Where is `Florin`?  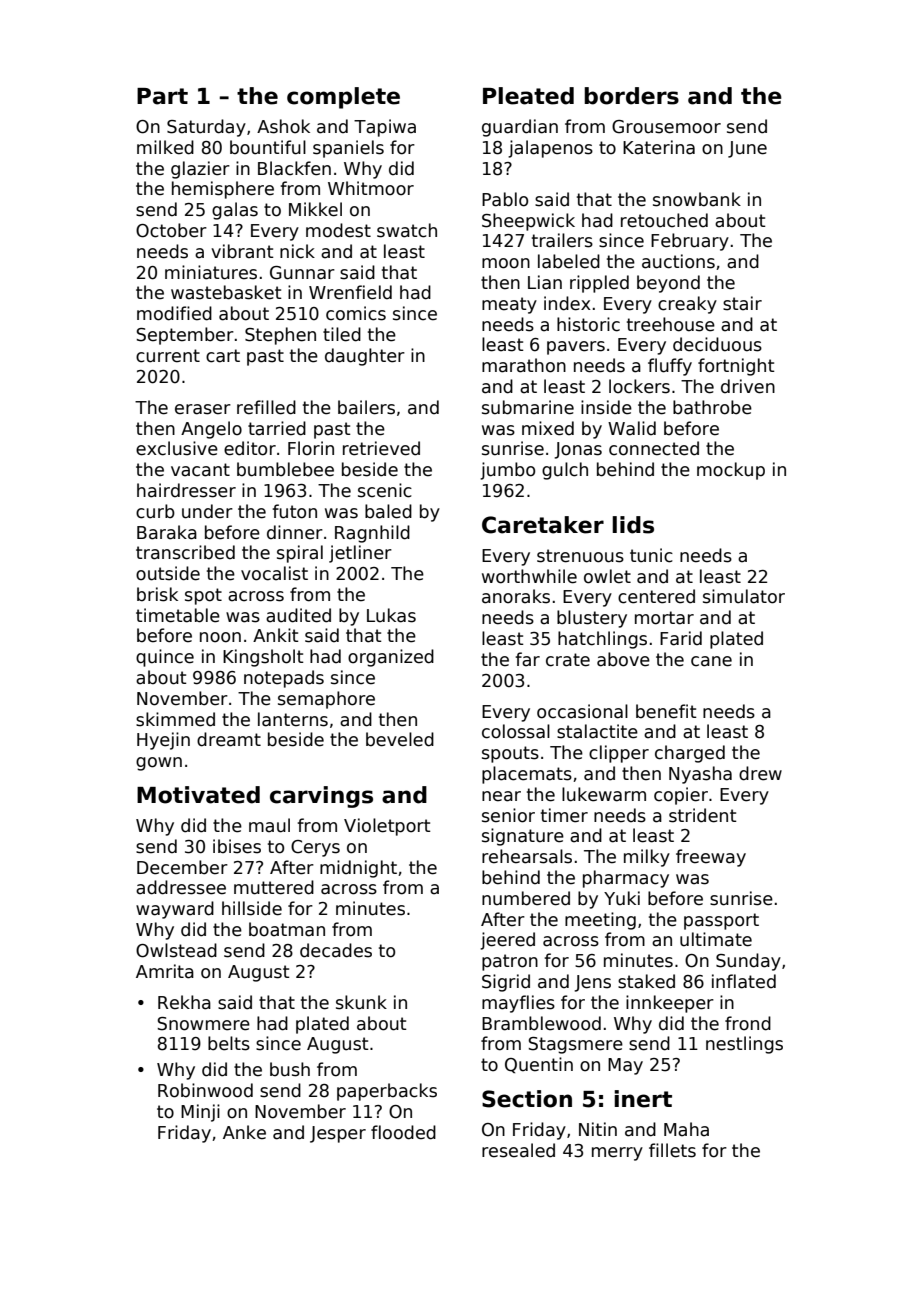
Florin is located at coordinates (311, 448).
